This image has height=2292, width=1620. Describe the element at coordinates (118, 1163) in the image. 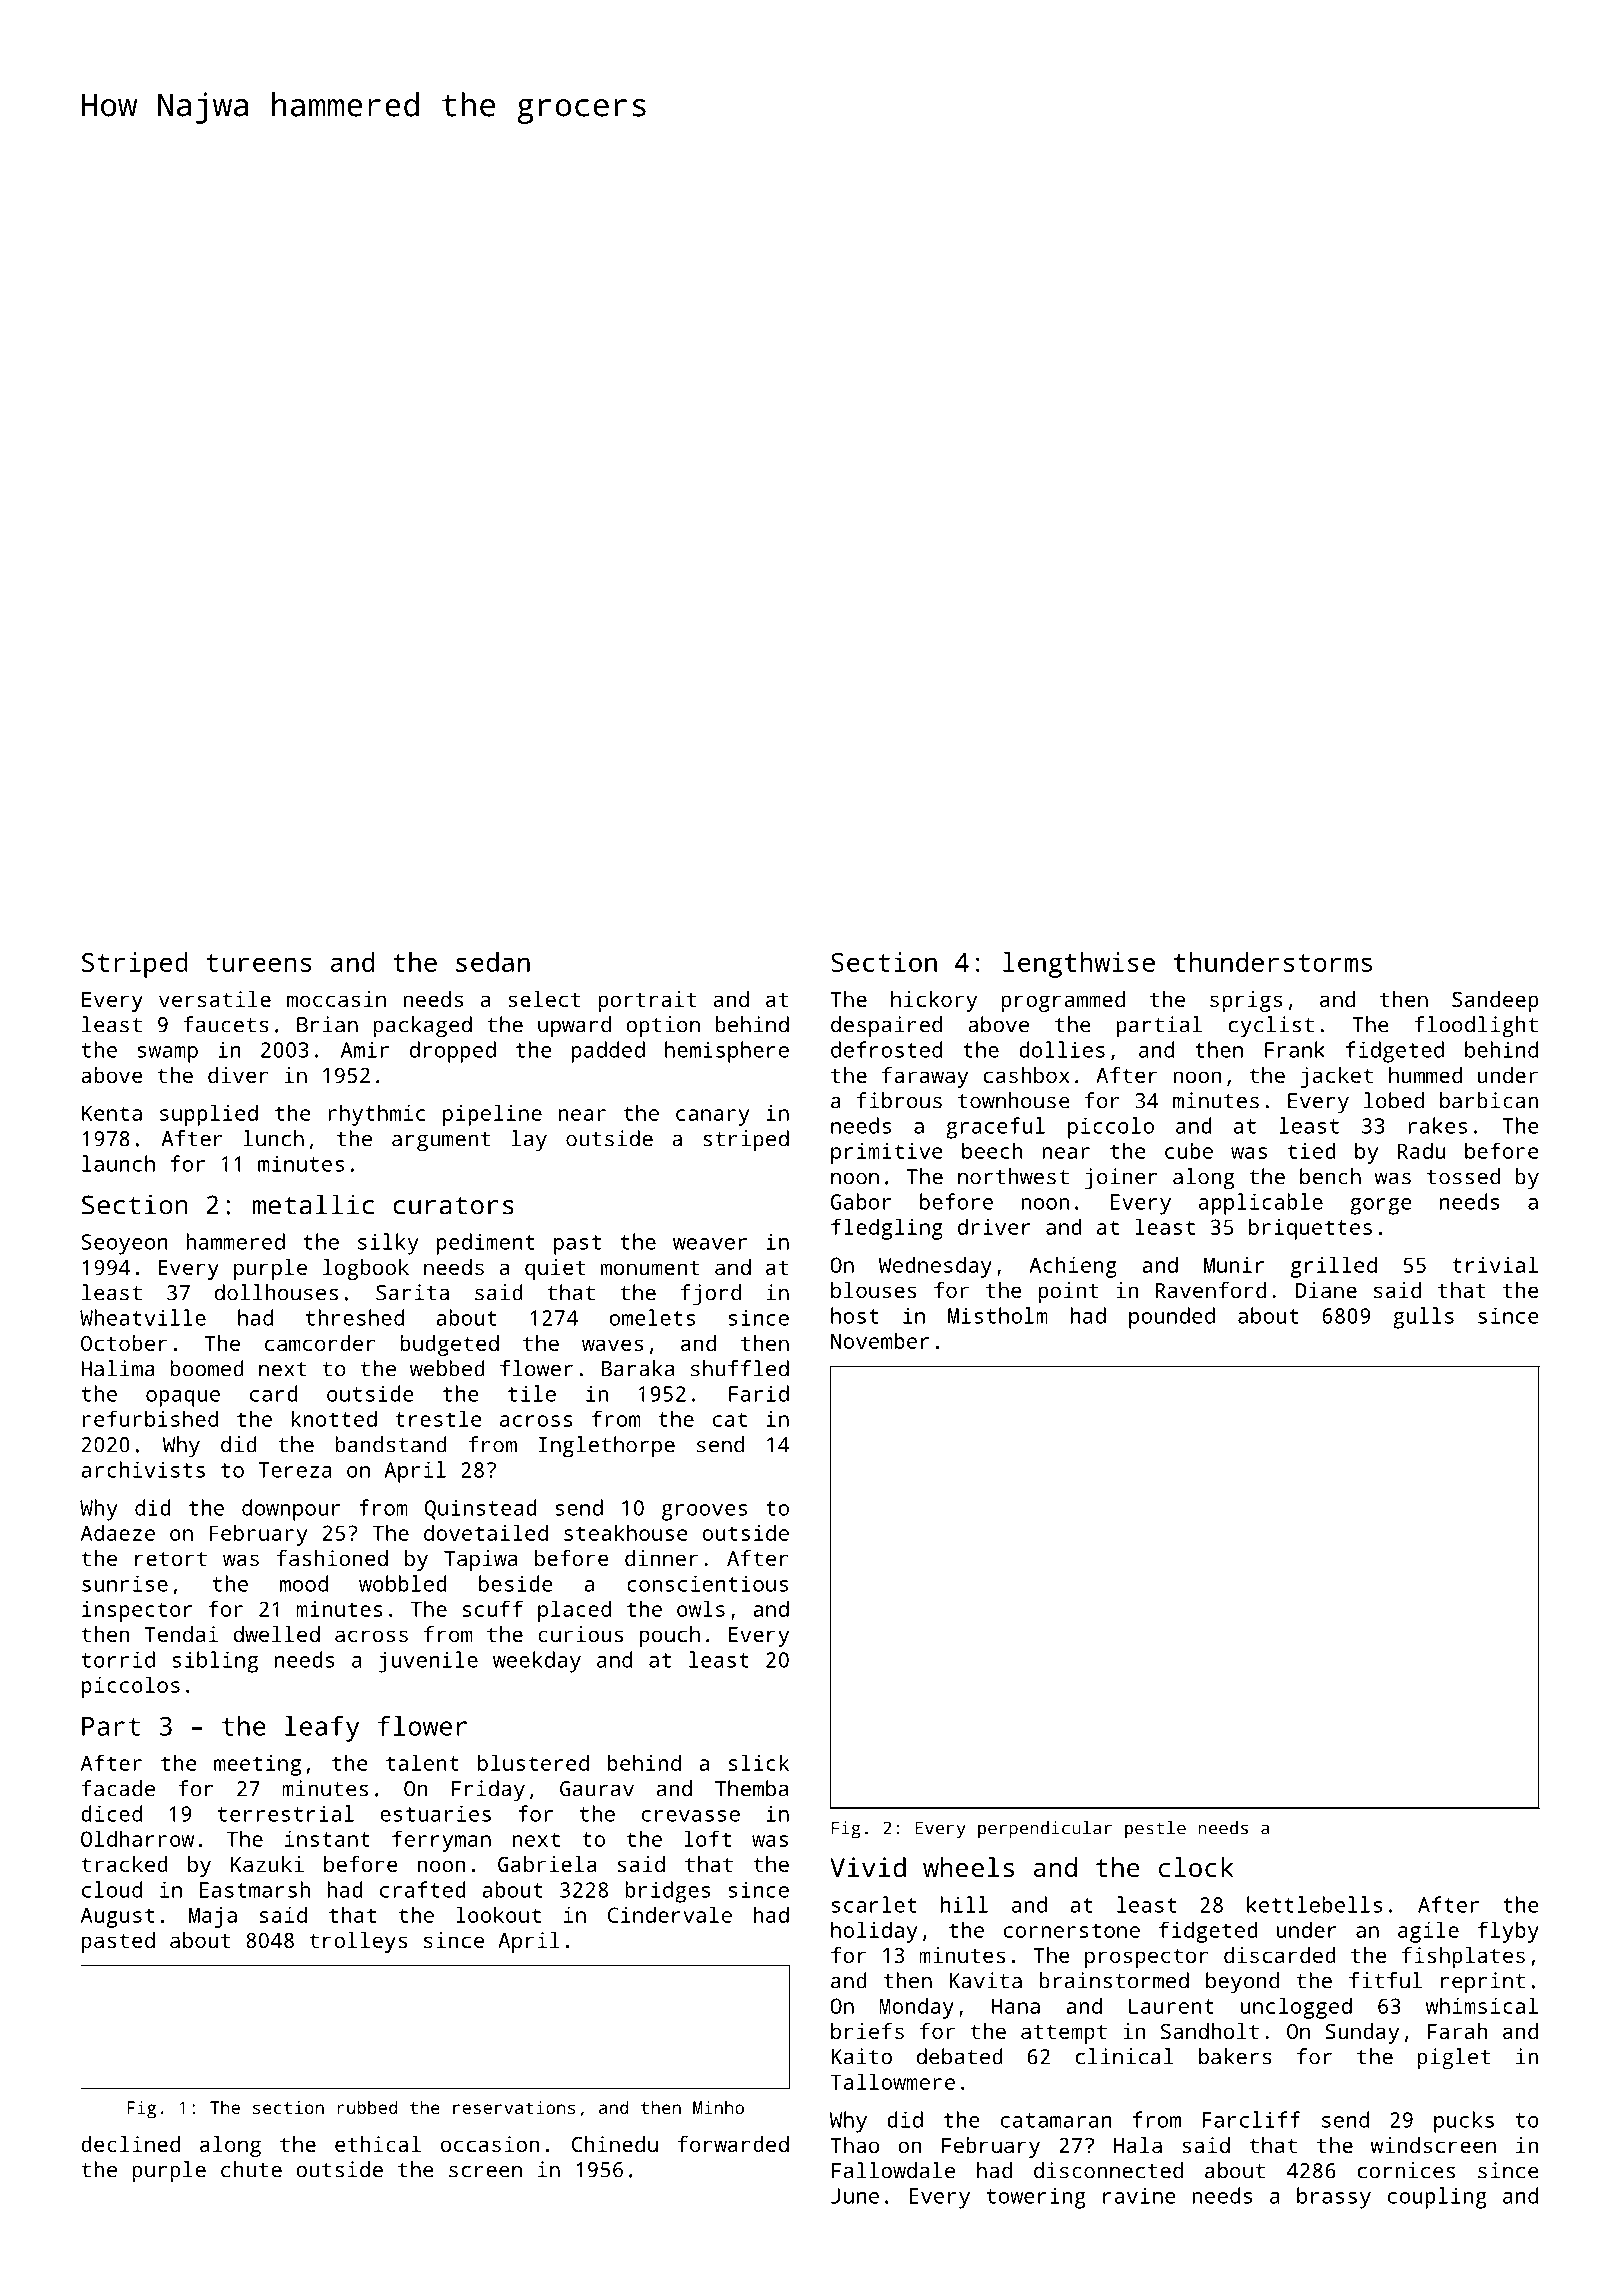

I see `launch` at that location.
